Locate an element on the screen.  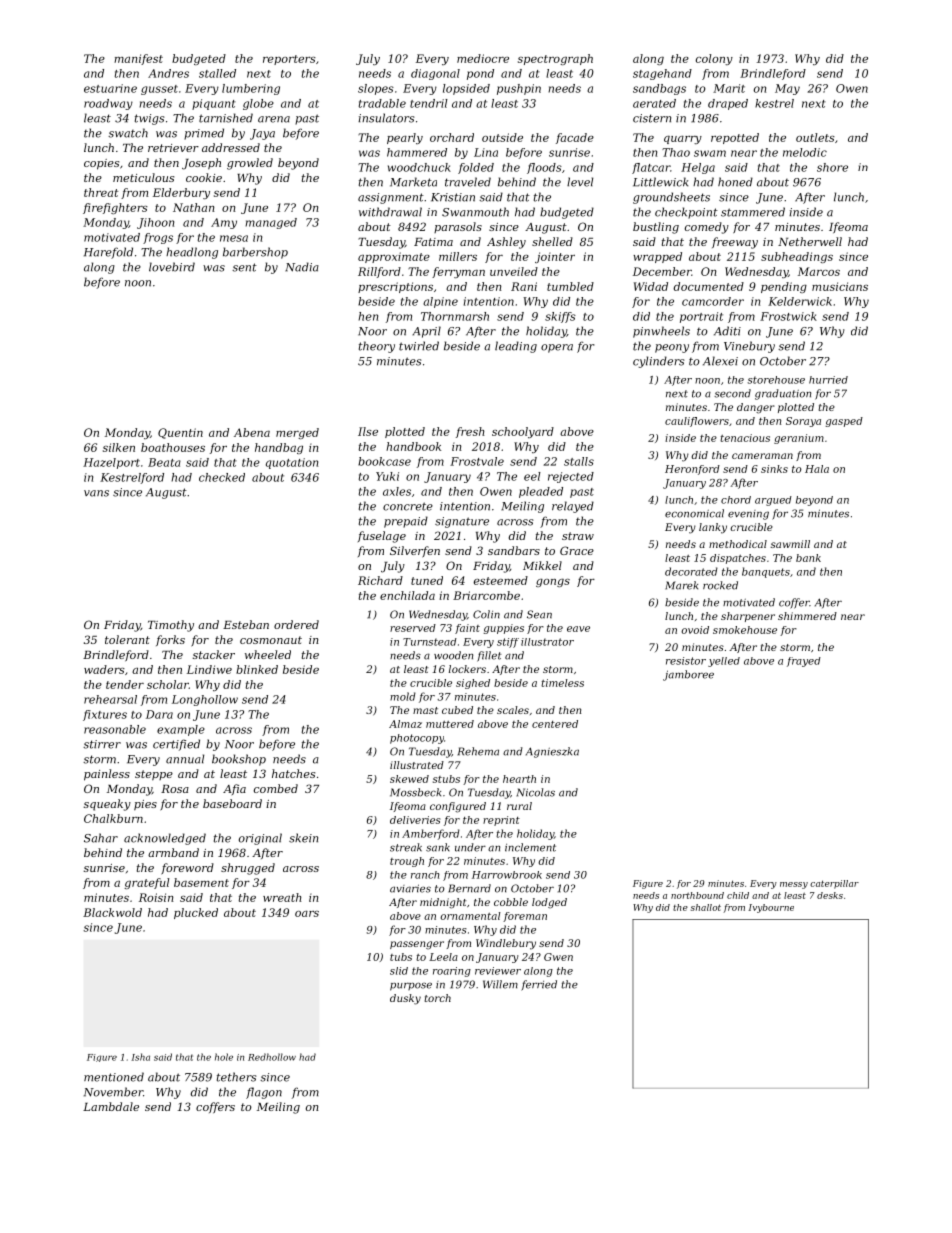
slid is located at coordinates (399, 971).
